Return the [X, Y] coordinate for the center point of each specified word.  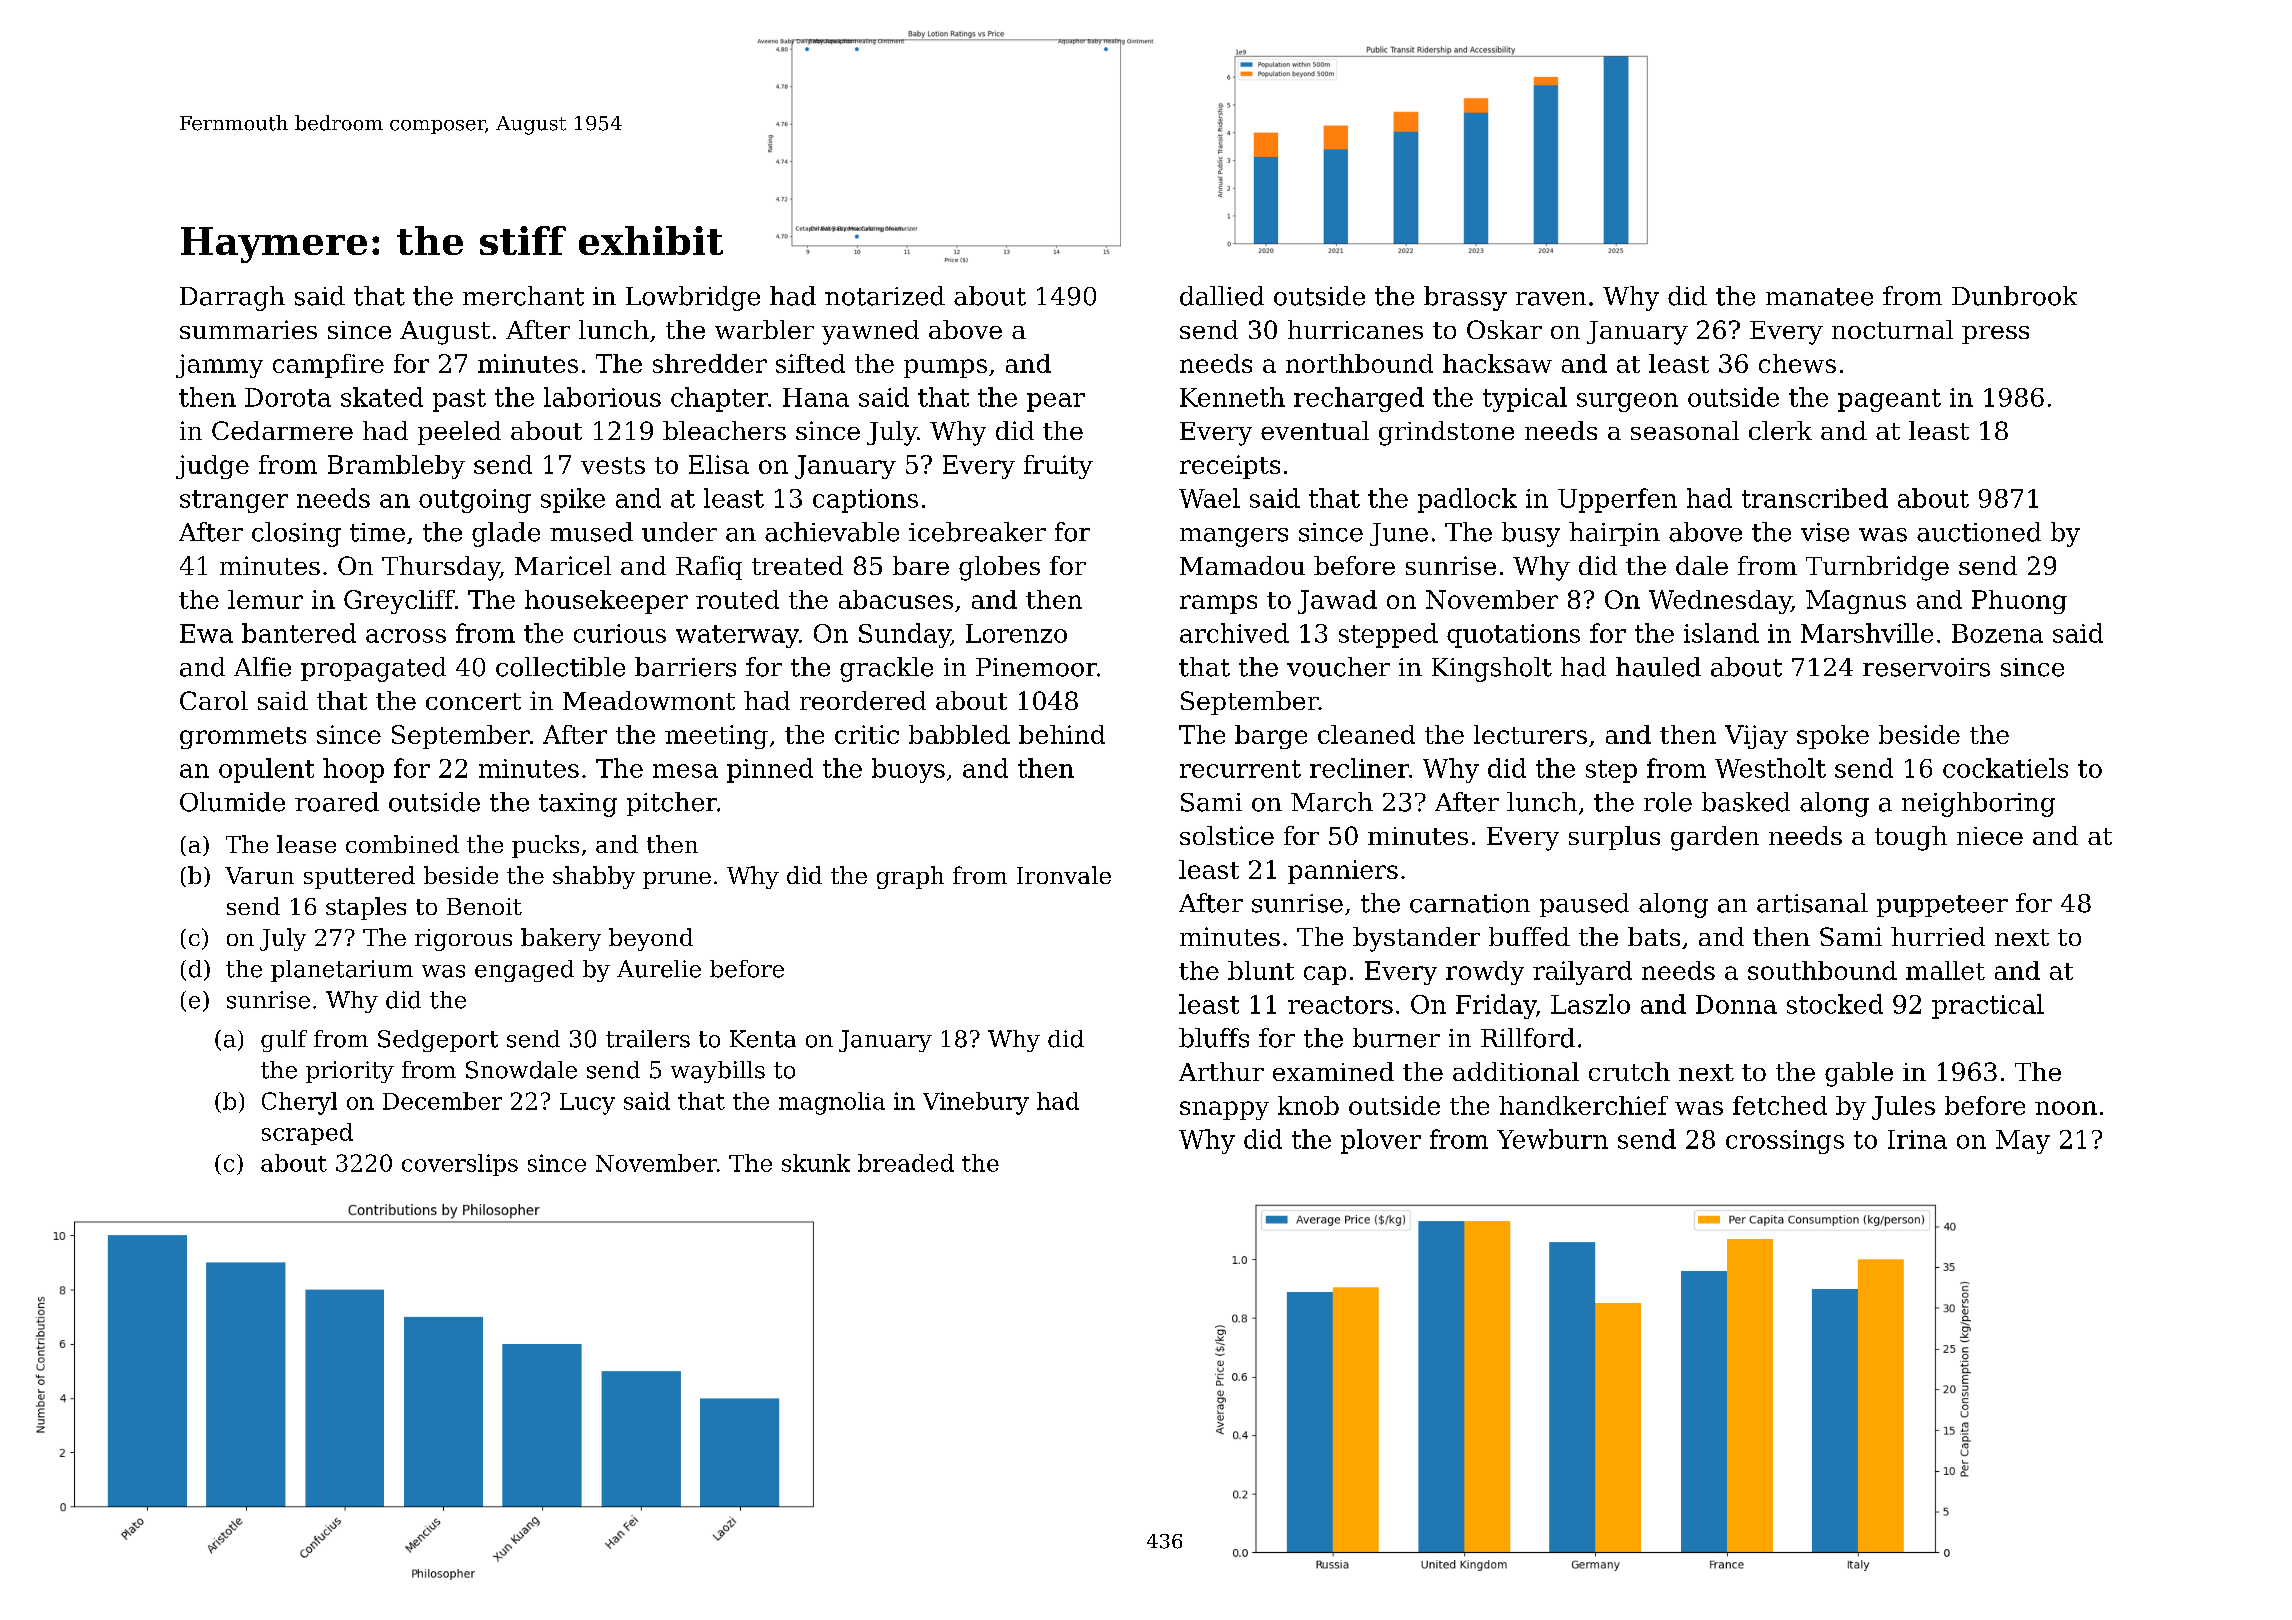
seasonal [1685, 430]
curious [620, 633]
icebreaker [977, 532]
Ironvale [1064, 875]
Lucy [587, 1104]
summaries [248, 329]
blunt [1261, 970]
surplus [1614, 838]
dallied [1222, 296]
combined [402, 844]
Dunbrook [2014, 296]
